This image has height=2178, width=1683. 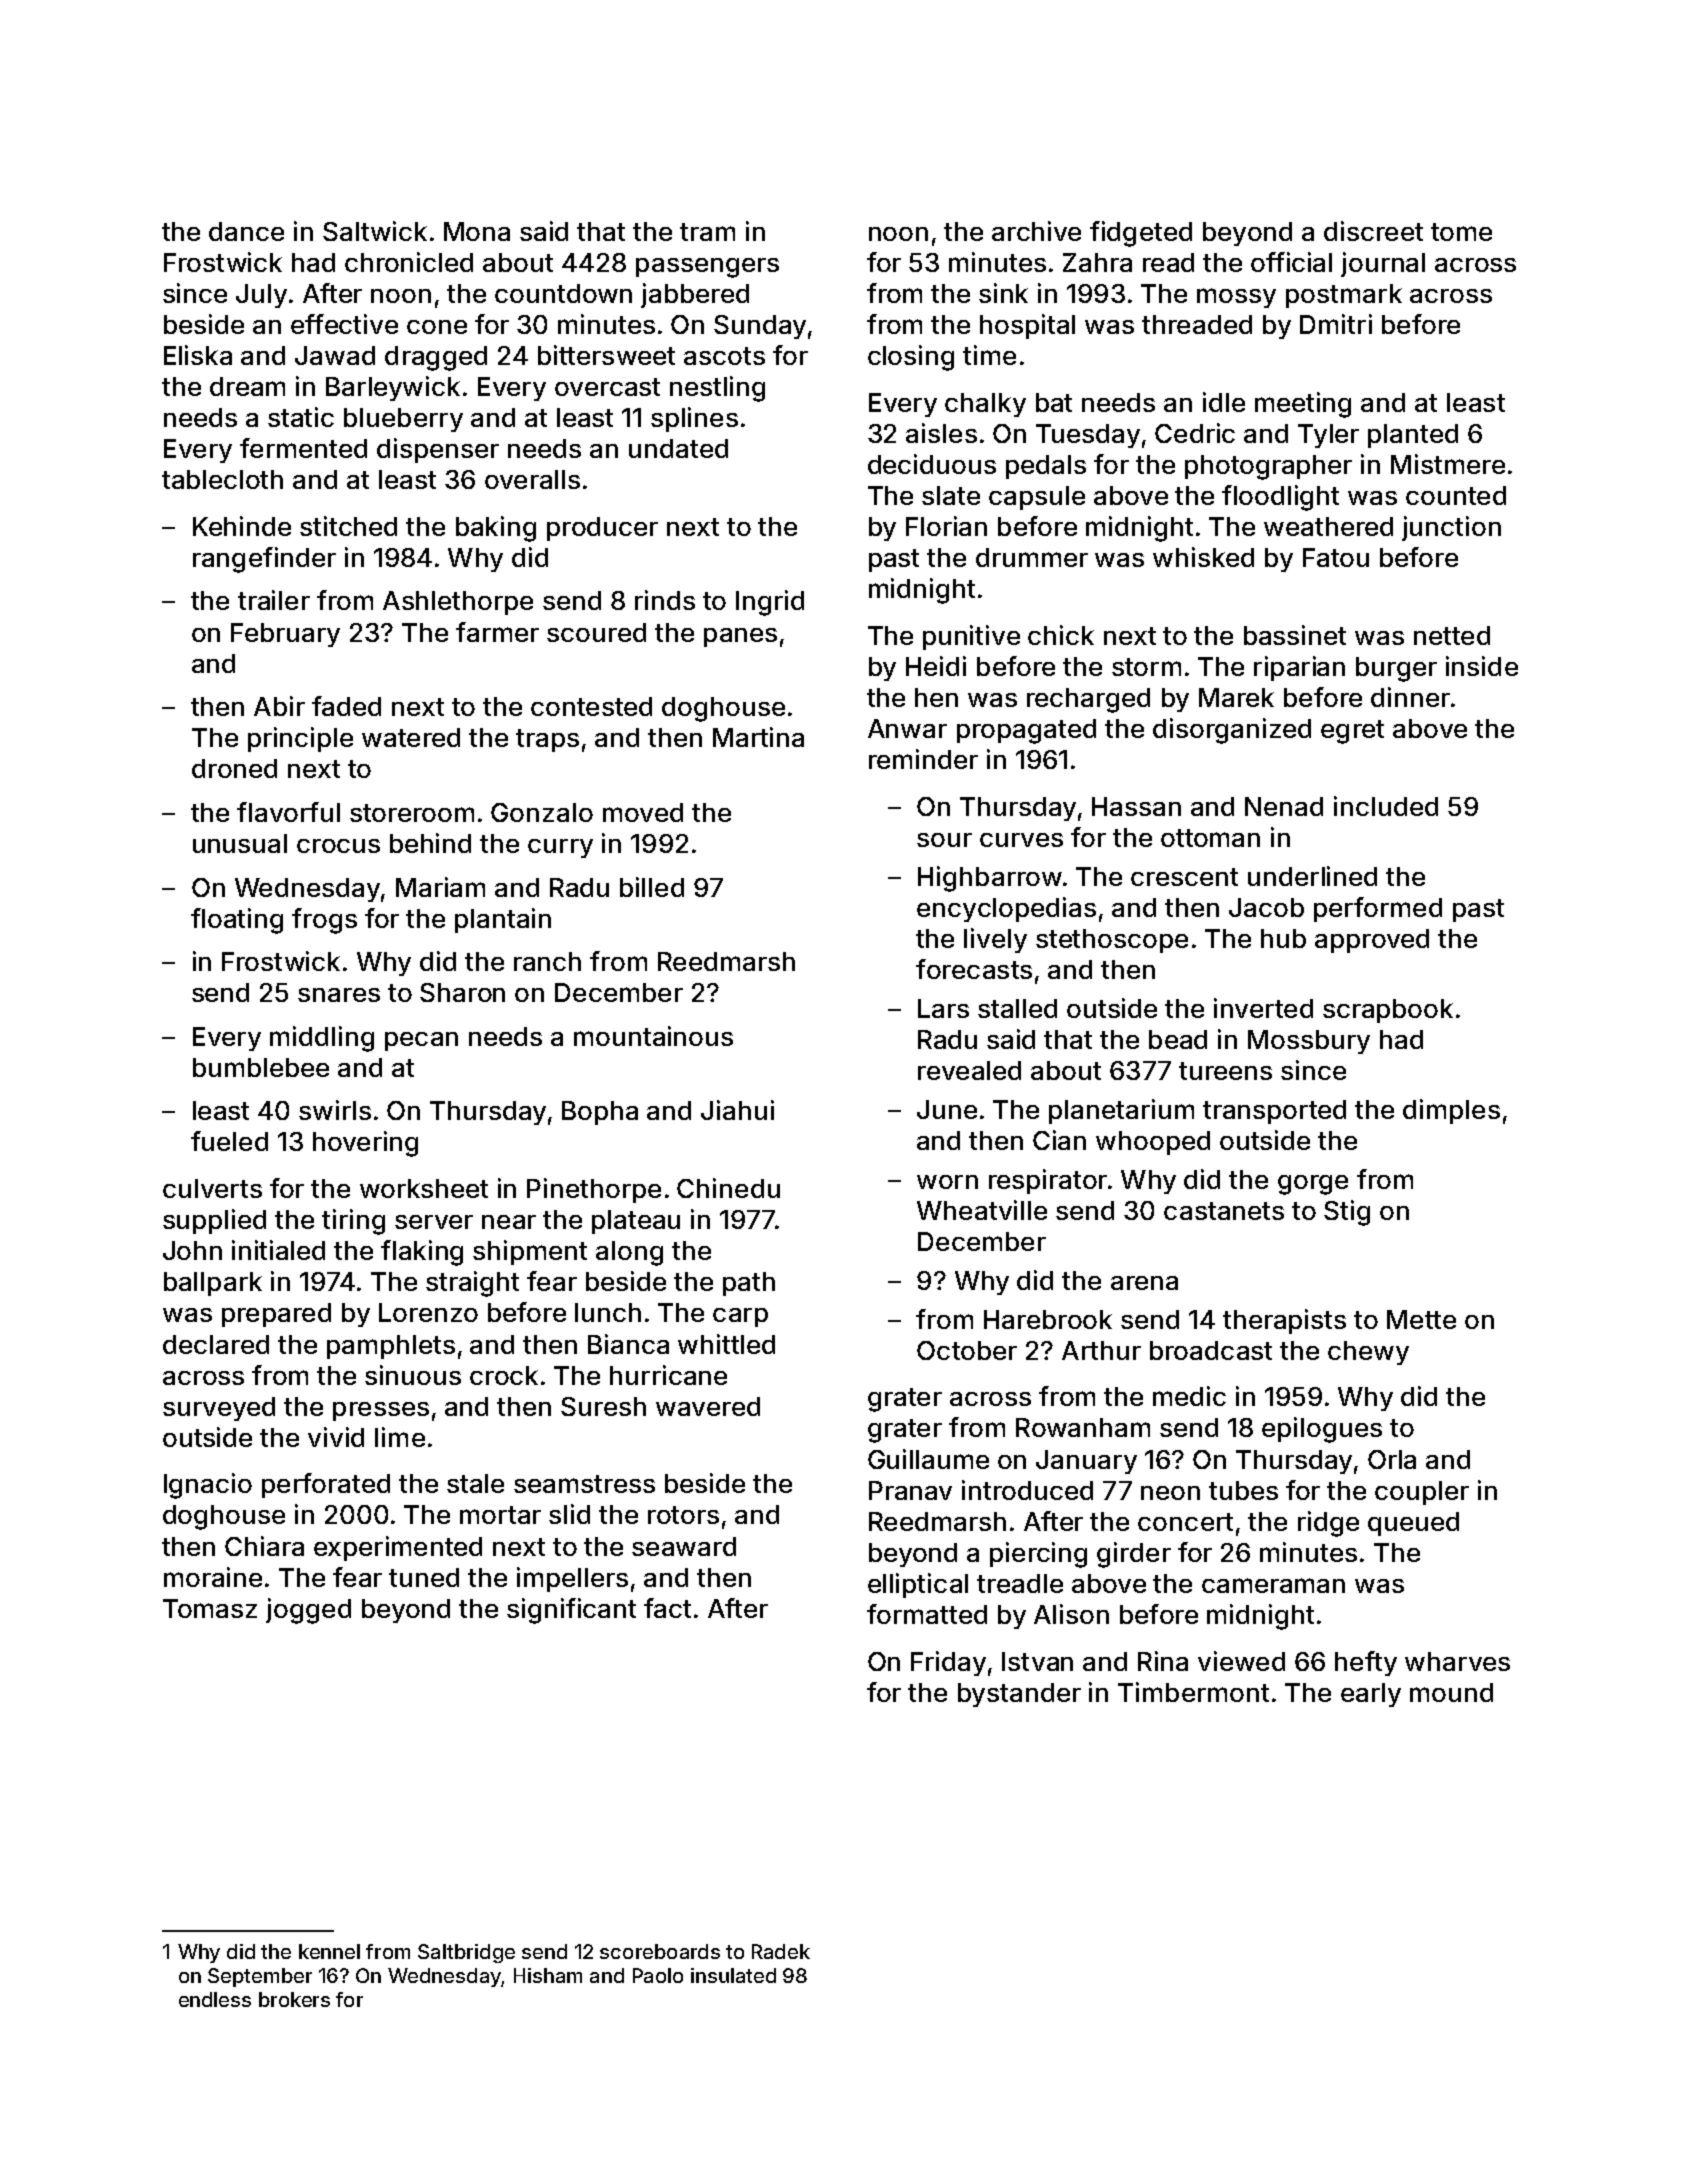 I want to click on endless, so click(x=215, y=1999).
